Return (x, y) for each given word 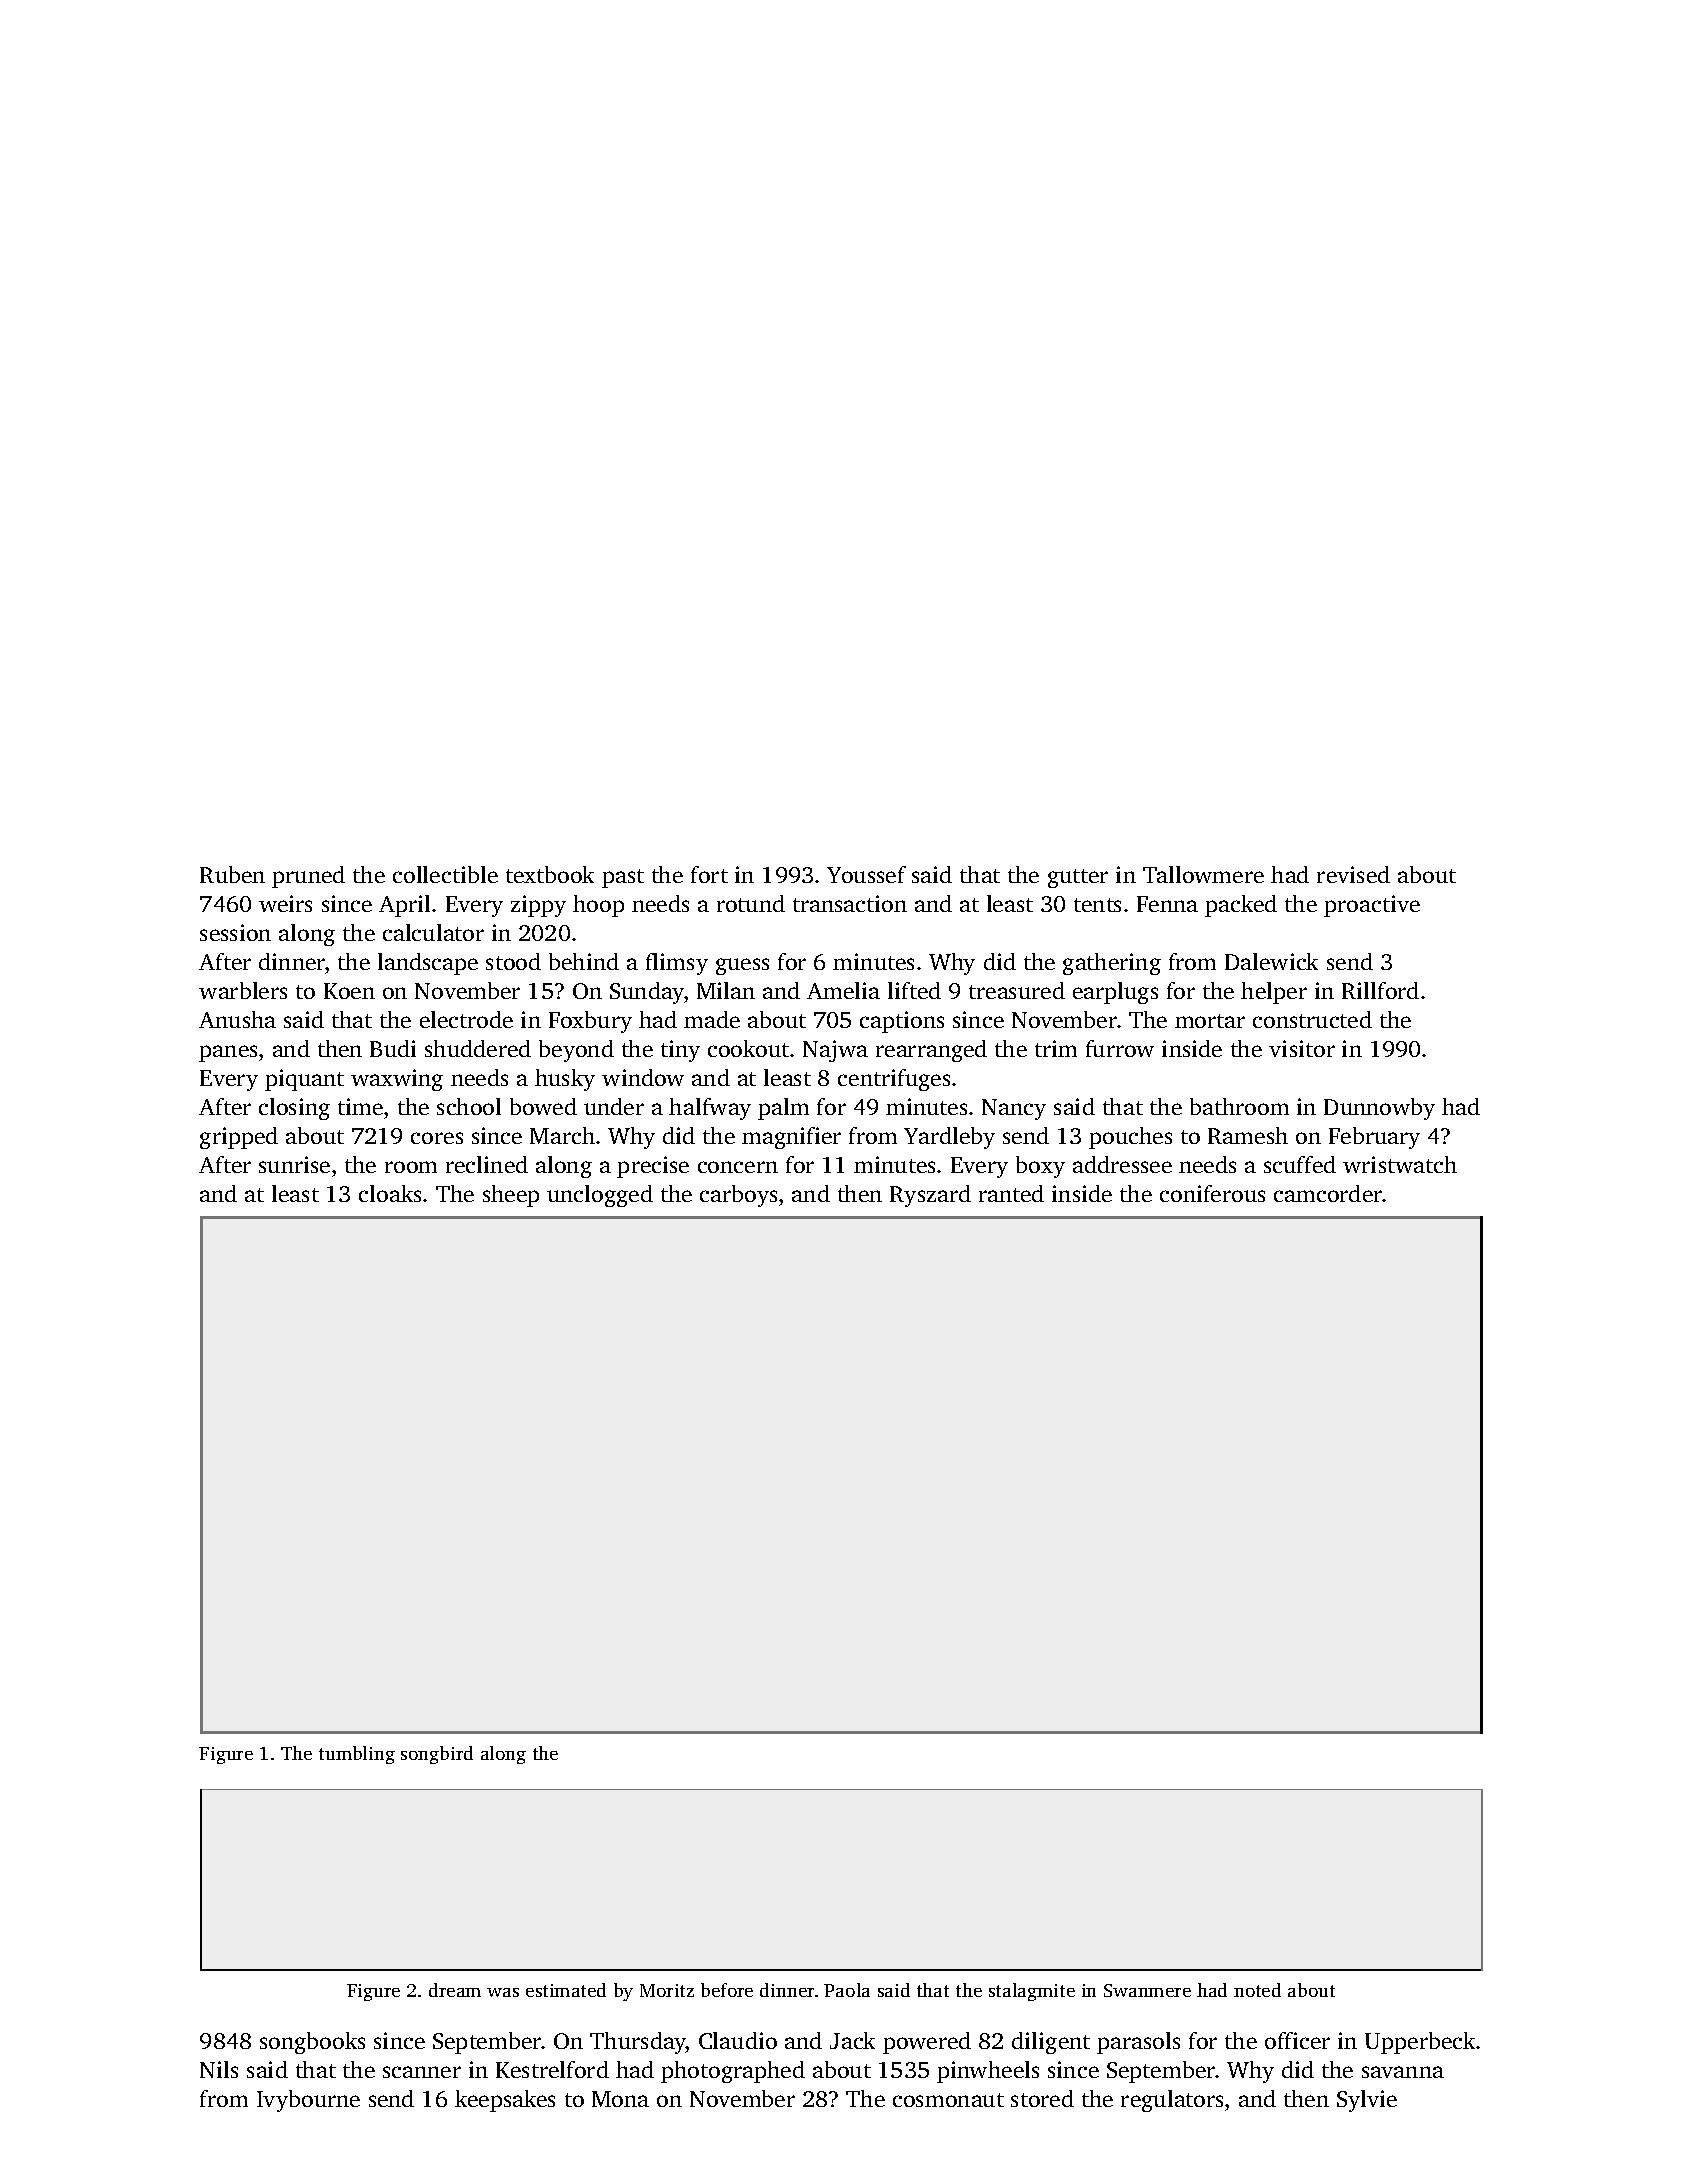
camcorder (1328, 1193)
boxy (1040, 1167)
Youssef (866, 874)
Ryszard (930, 1196)
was (503, 1992)
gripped (239, 1138)
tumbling (357, 1755)
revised (1353, 874)
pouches (1130, 1138)
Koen (349, 991)
